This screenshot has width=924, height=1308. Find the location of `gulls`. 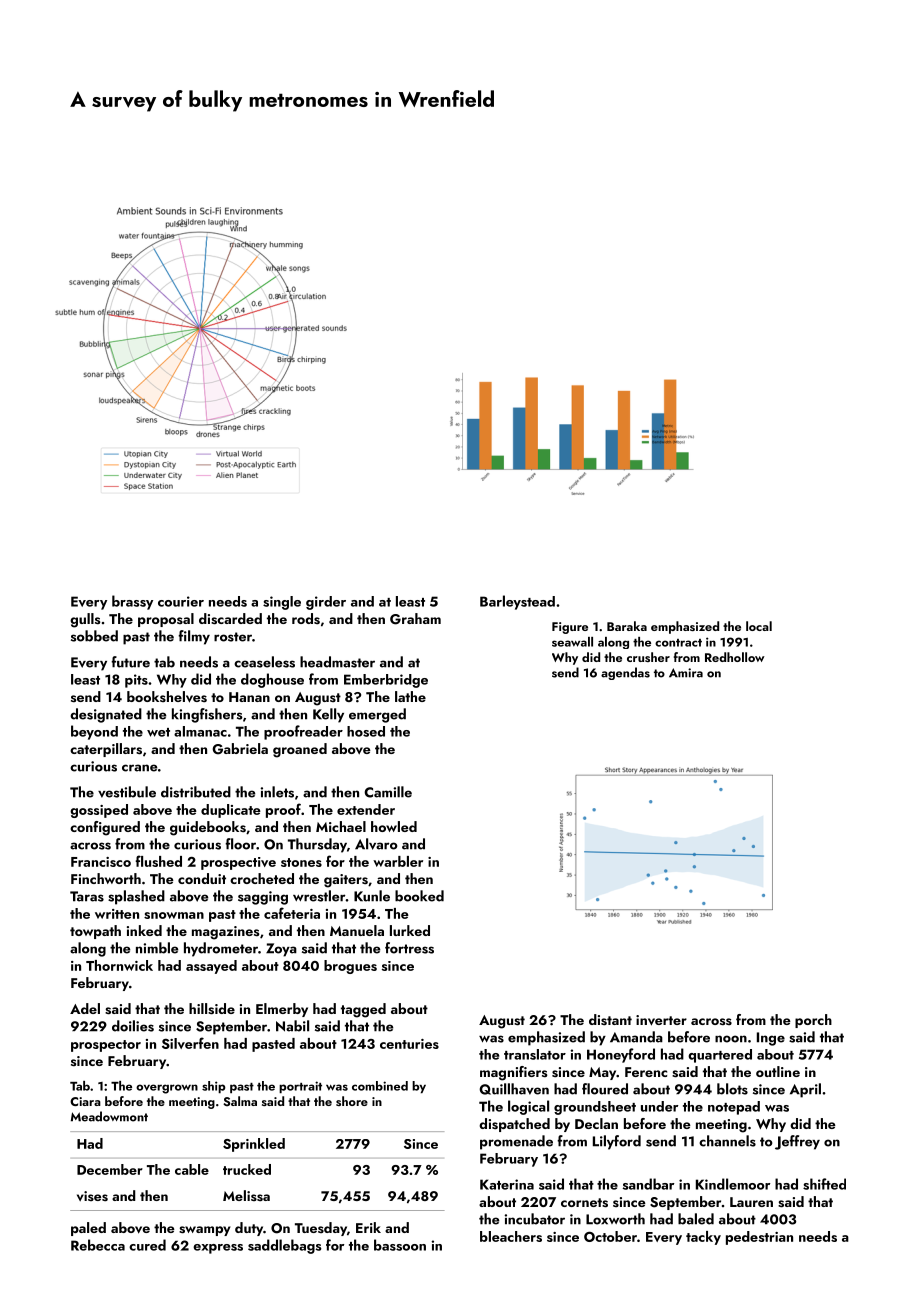

gulls is located at coordinates (85, 620).
